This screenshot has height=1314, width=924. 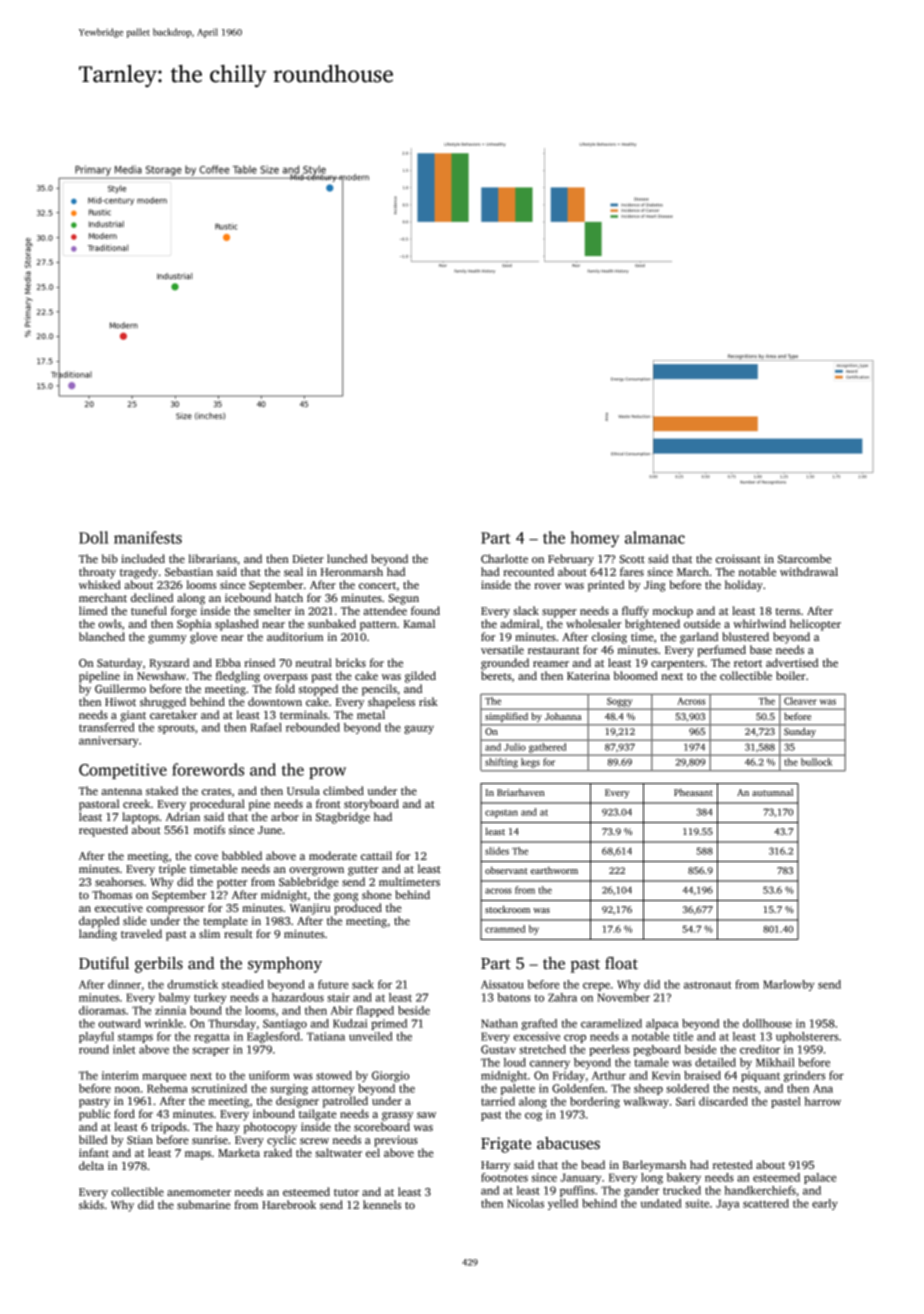 I want to click on laptops, so click(x=140, y=818).
